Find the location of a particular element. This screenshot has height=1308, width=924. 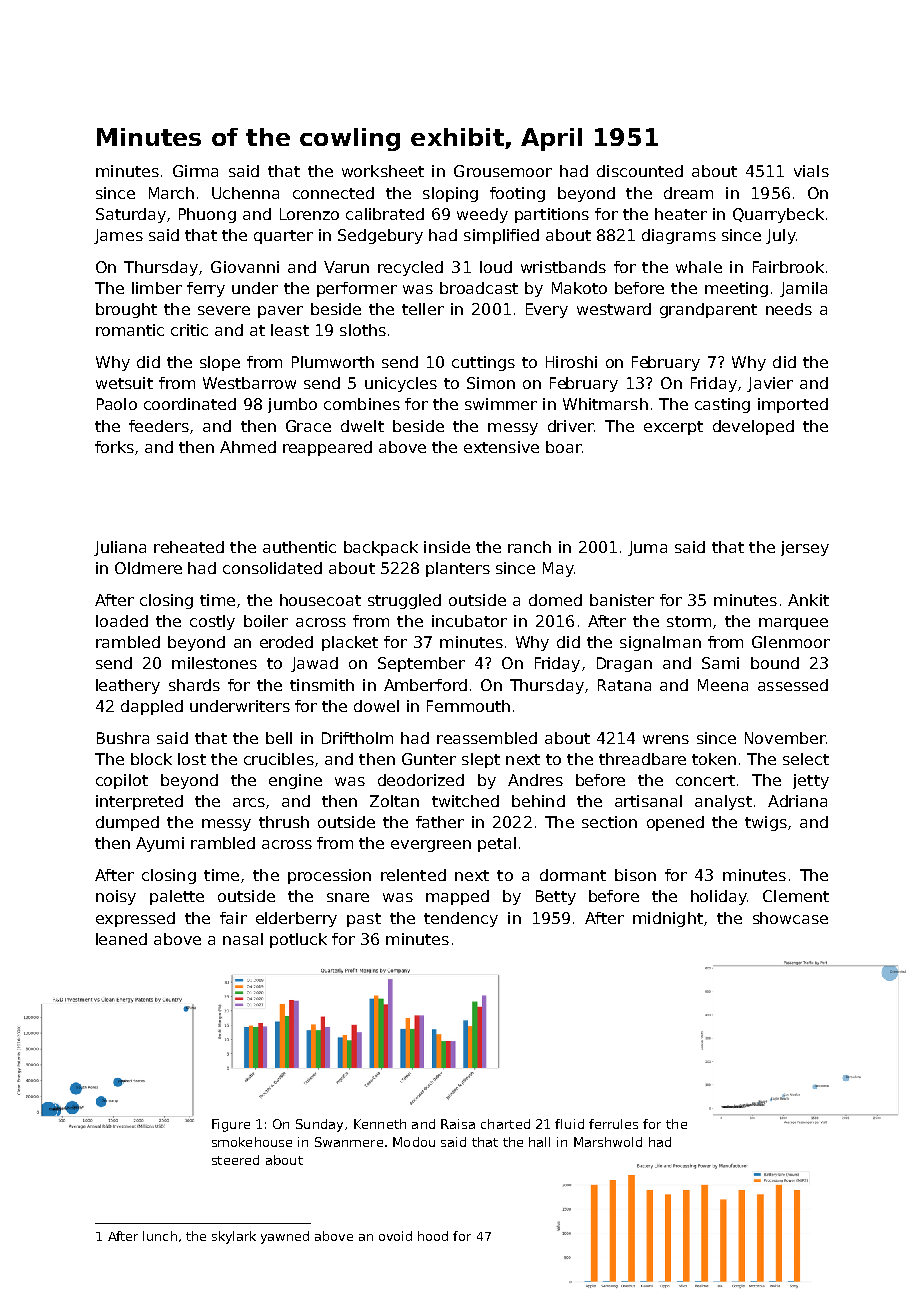

midnight is located at coordinates (668, 919).
